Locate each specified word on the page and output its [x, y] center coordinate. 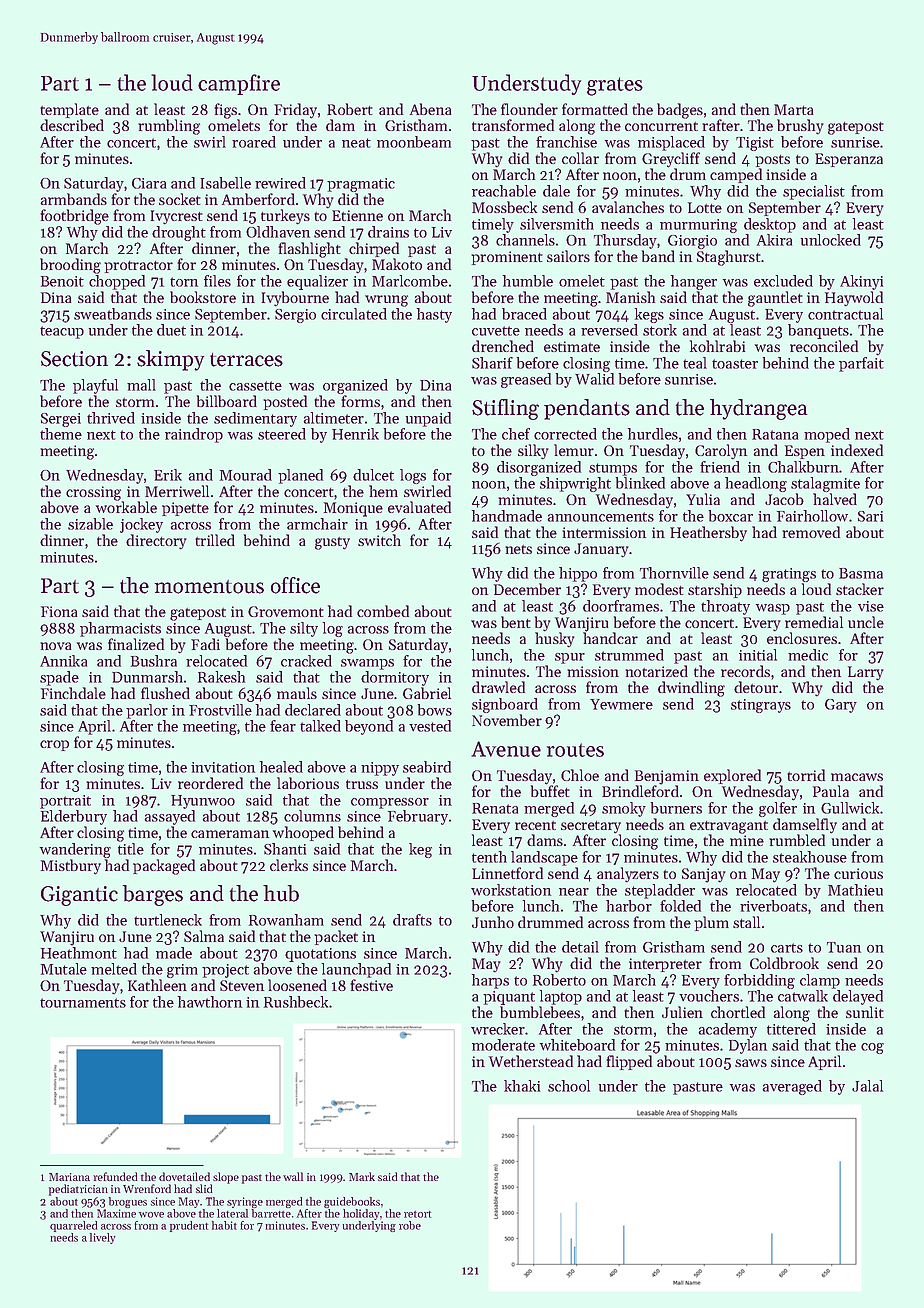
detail [580, 947]
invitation [223, 767]
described [72, 125]
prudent [189, 1226]
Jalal [867, 1086]
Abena [430, 109]
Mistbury [71, 867]
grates [615, 86]
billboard [227, 401]
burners [676, 808]
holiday [361, 1214]
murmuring [698, 226]
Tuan [844, 947]
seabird [427, 767]
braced [524, 314]
